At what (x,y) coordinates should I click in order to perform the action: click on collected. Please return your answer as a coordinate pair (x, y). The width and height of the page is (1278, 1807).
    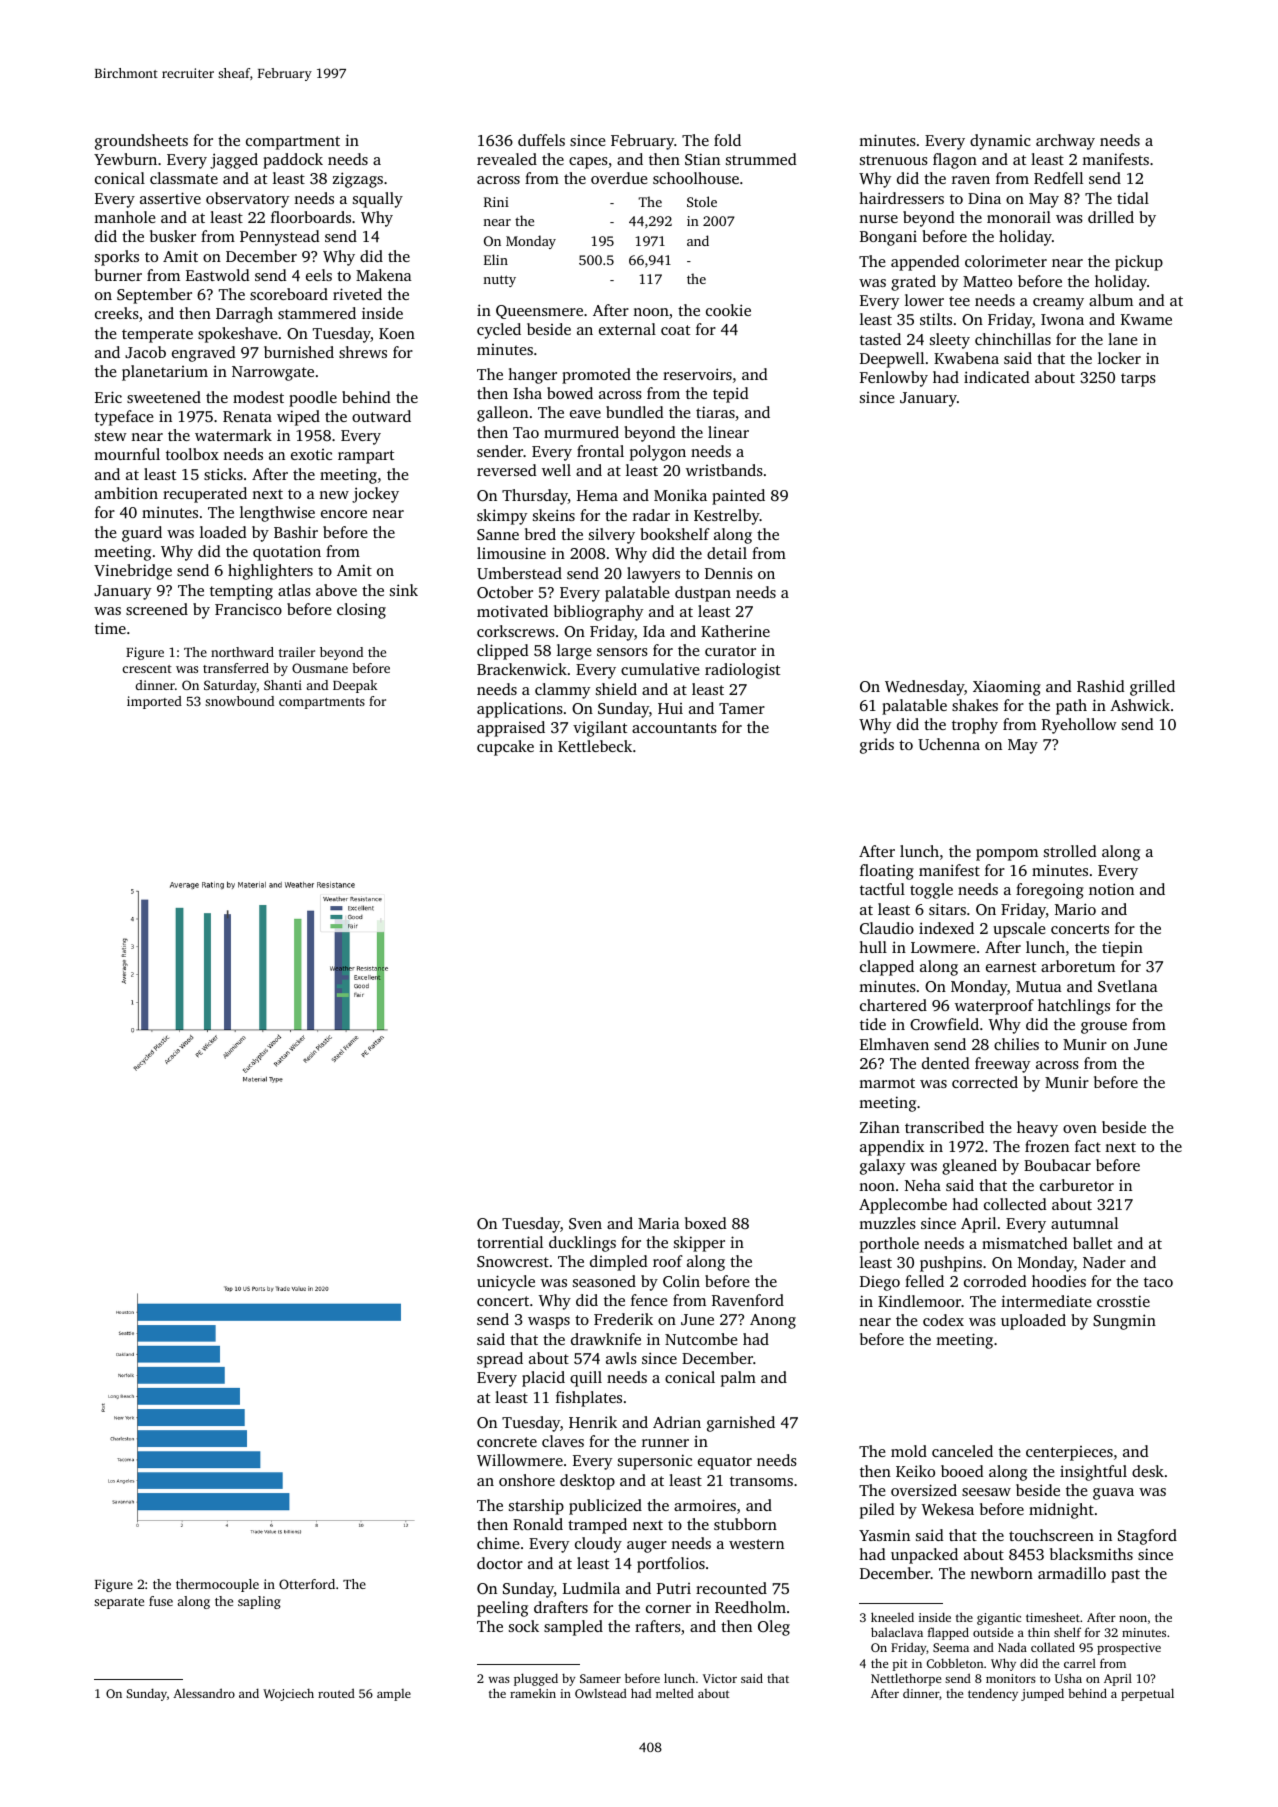
    Looking at the image, I should click on (1015, 1204).
